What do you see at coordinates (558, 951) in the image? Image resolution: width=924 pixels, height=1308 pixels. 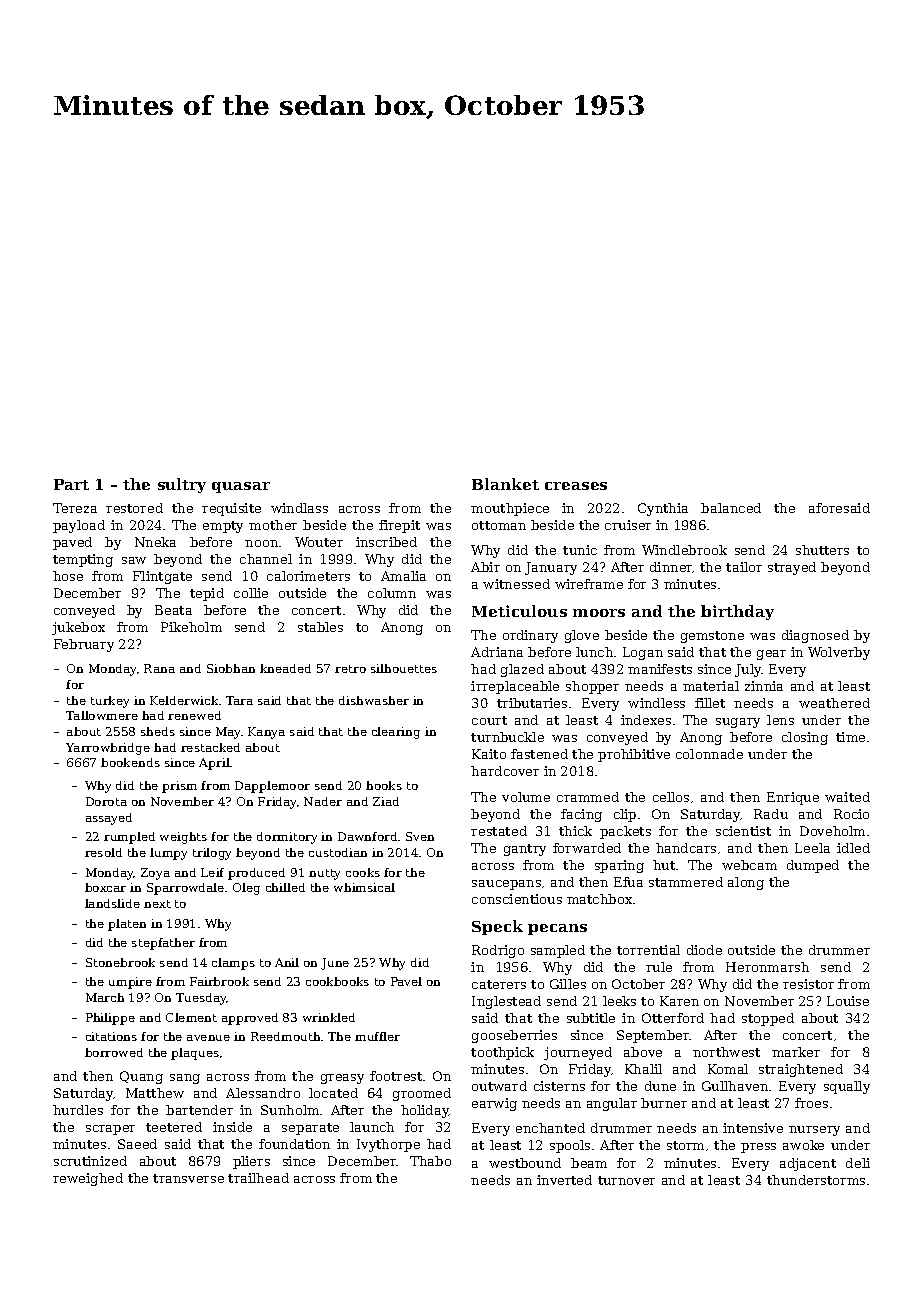 I see `sampled` at bounding box center [558, 951].
